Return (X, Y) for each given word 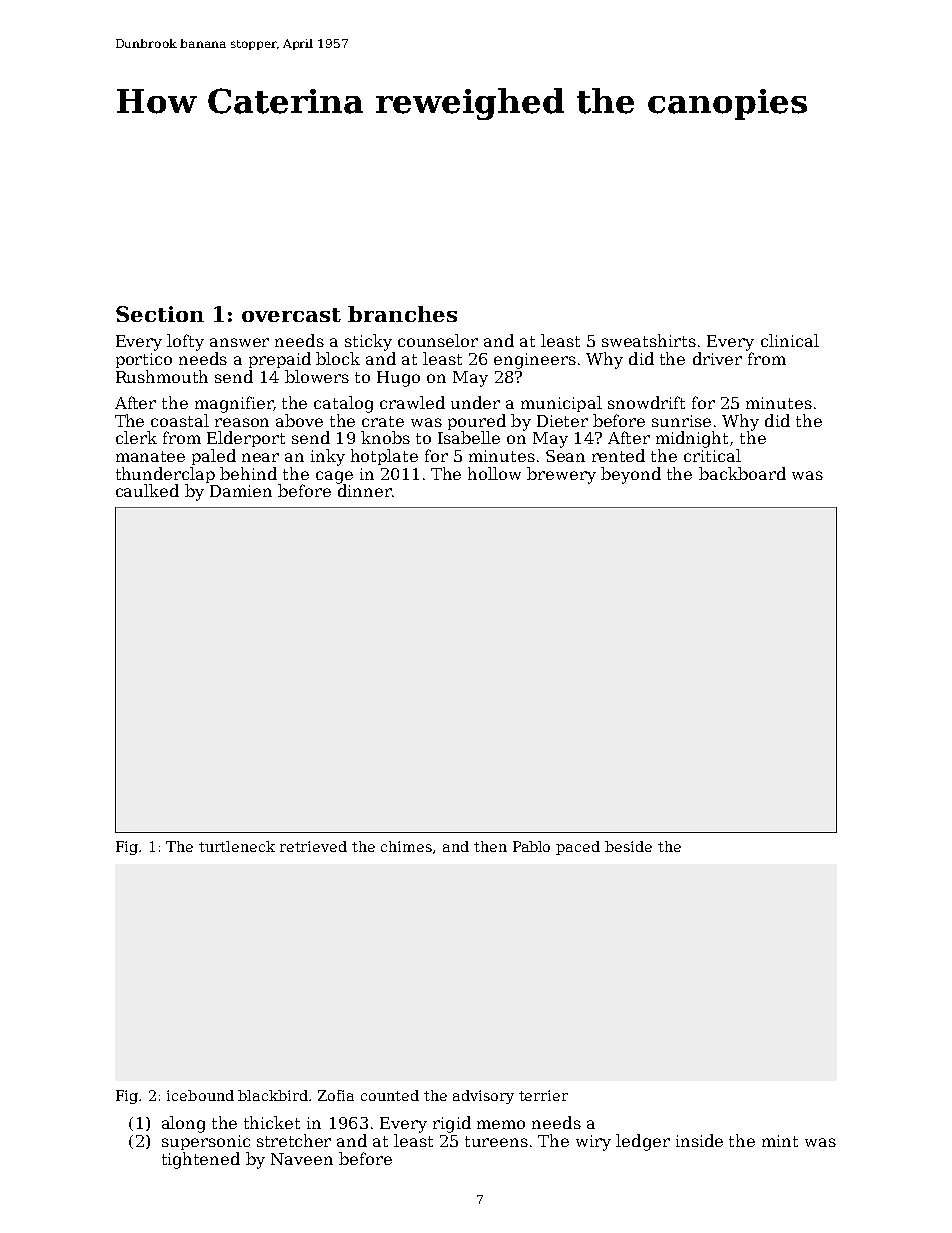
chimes (406, 846)
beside (628, 846)
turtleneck (237, 846)
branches (402, 314)
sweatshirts (649, 340)
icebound (200, 1095)
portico (144, 360)
